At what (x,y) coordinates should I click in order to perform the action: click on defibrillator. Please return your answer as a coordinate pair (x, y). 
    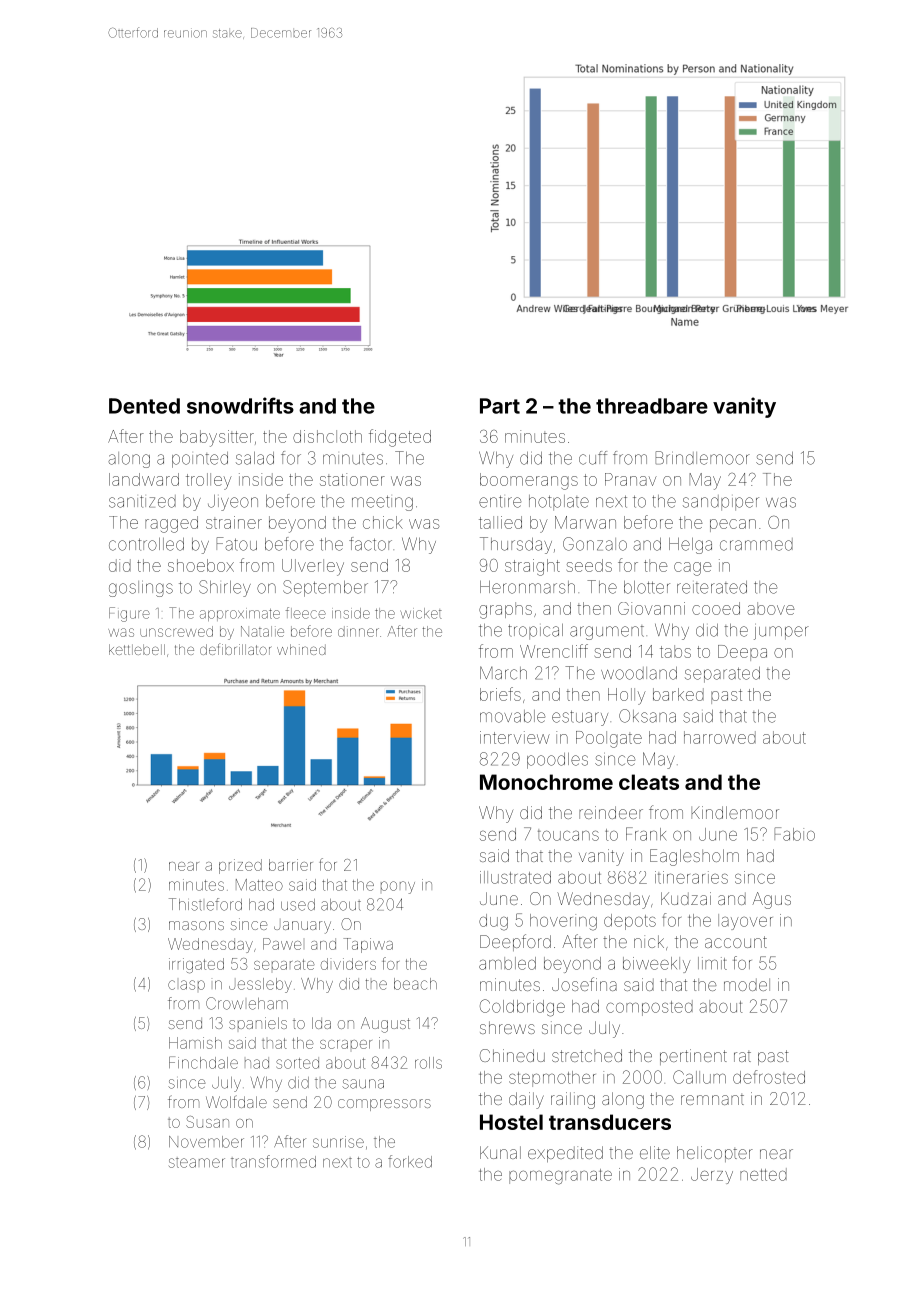
    Looking at the image, I should click on (235, 649).
